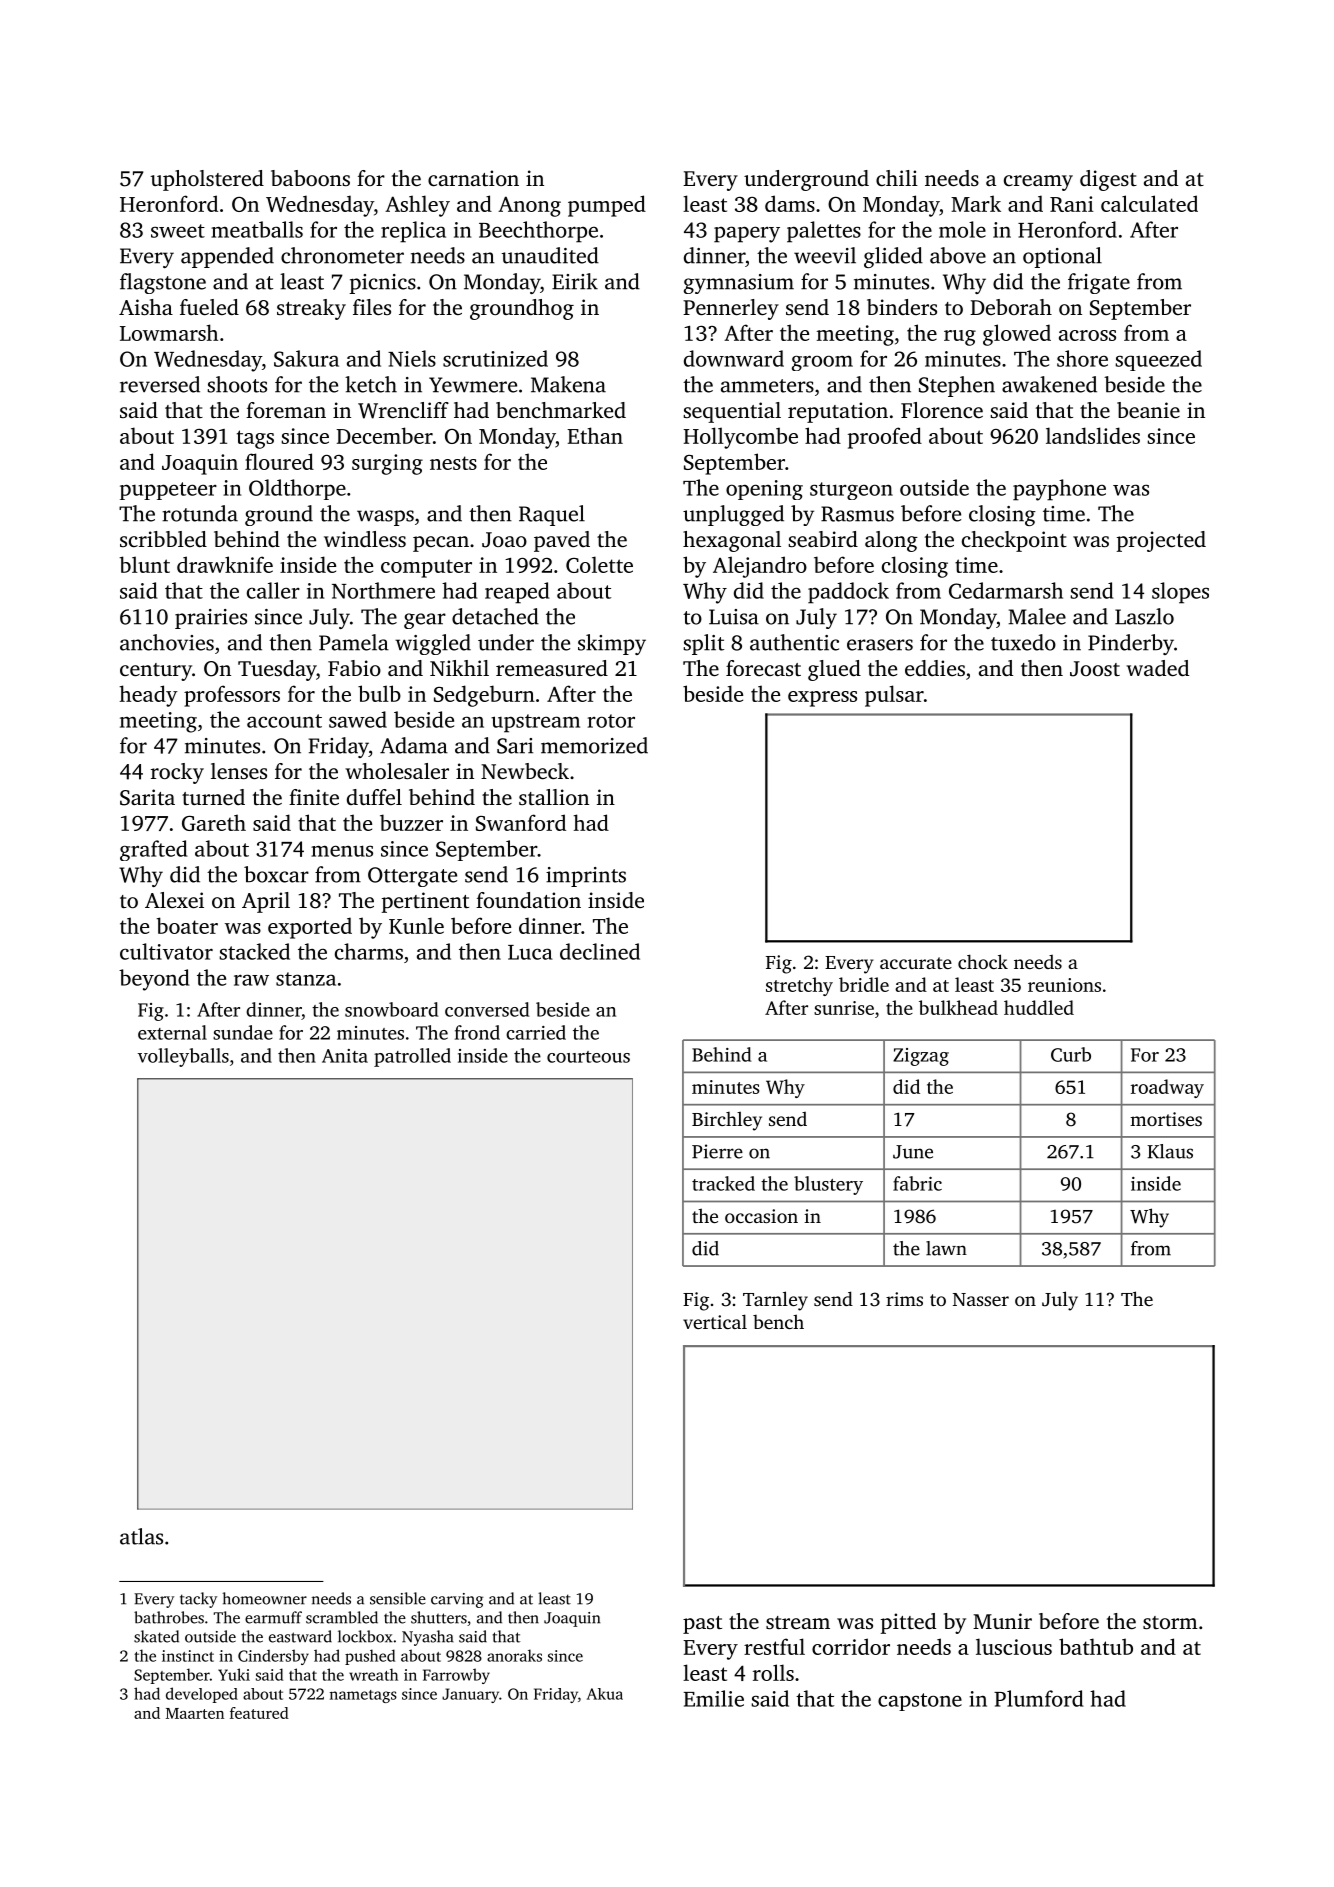 This screenshot has width=1334, height=1887. Describe the element at coordinates (266, 902) in the screenshot. I see `April` at that location.
